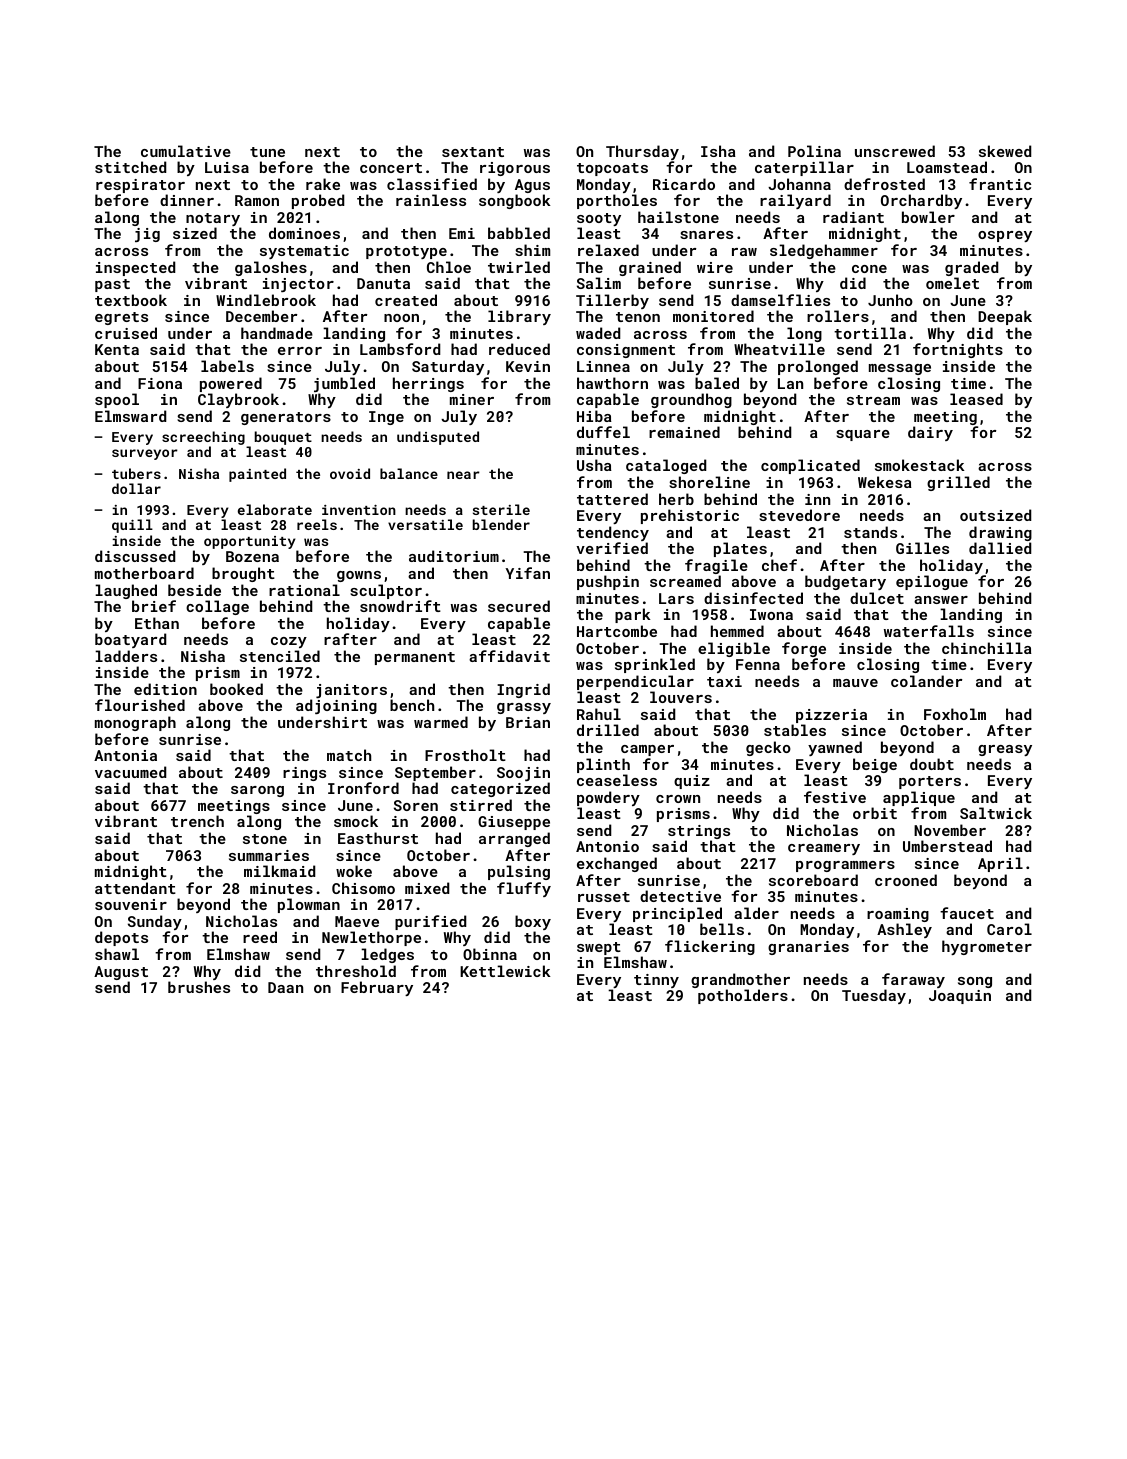 The height and width of the screenshot is (1459, 1127). Describe the element at coordinates (877, 598) in the screenshot. I see `dulcet` at that location.
